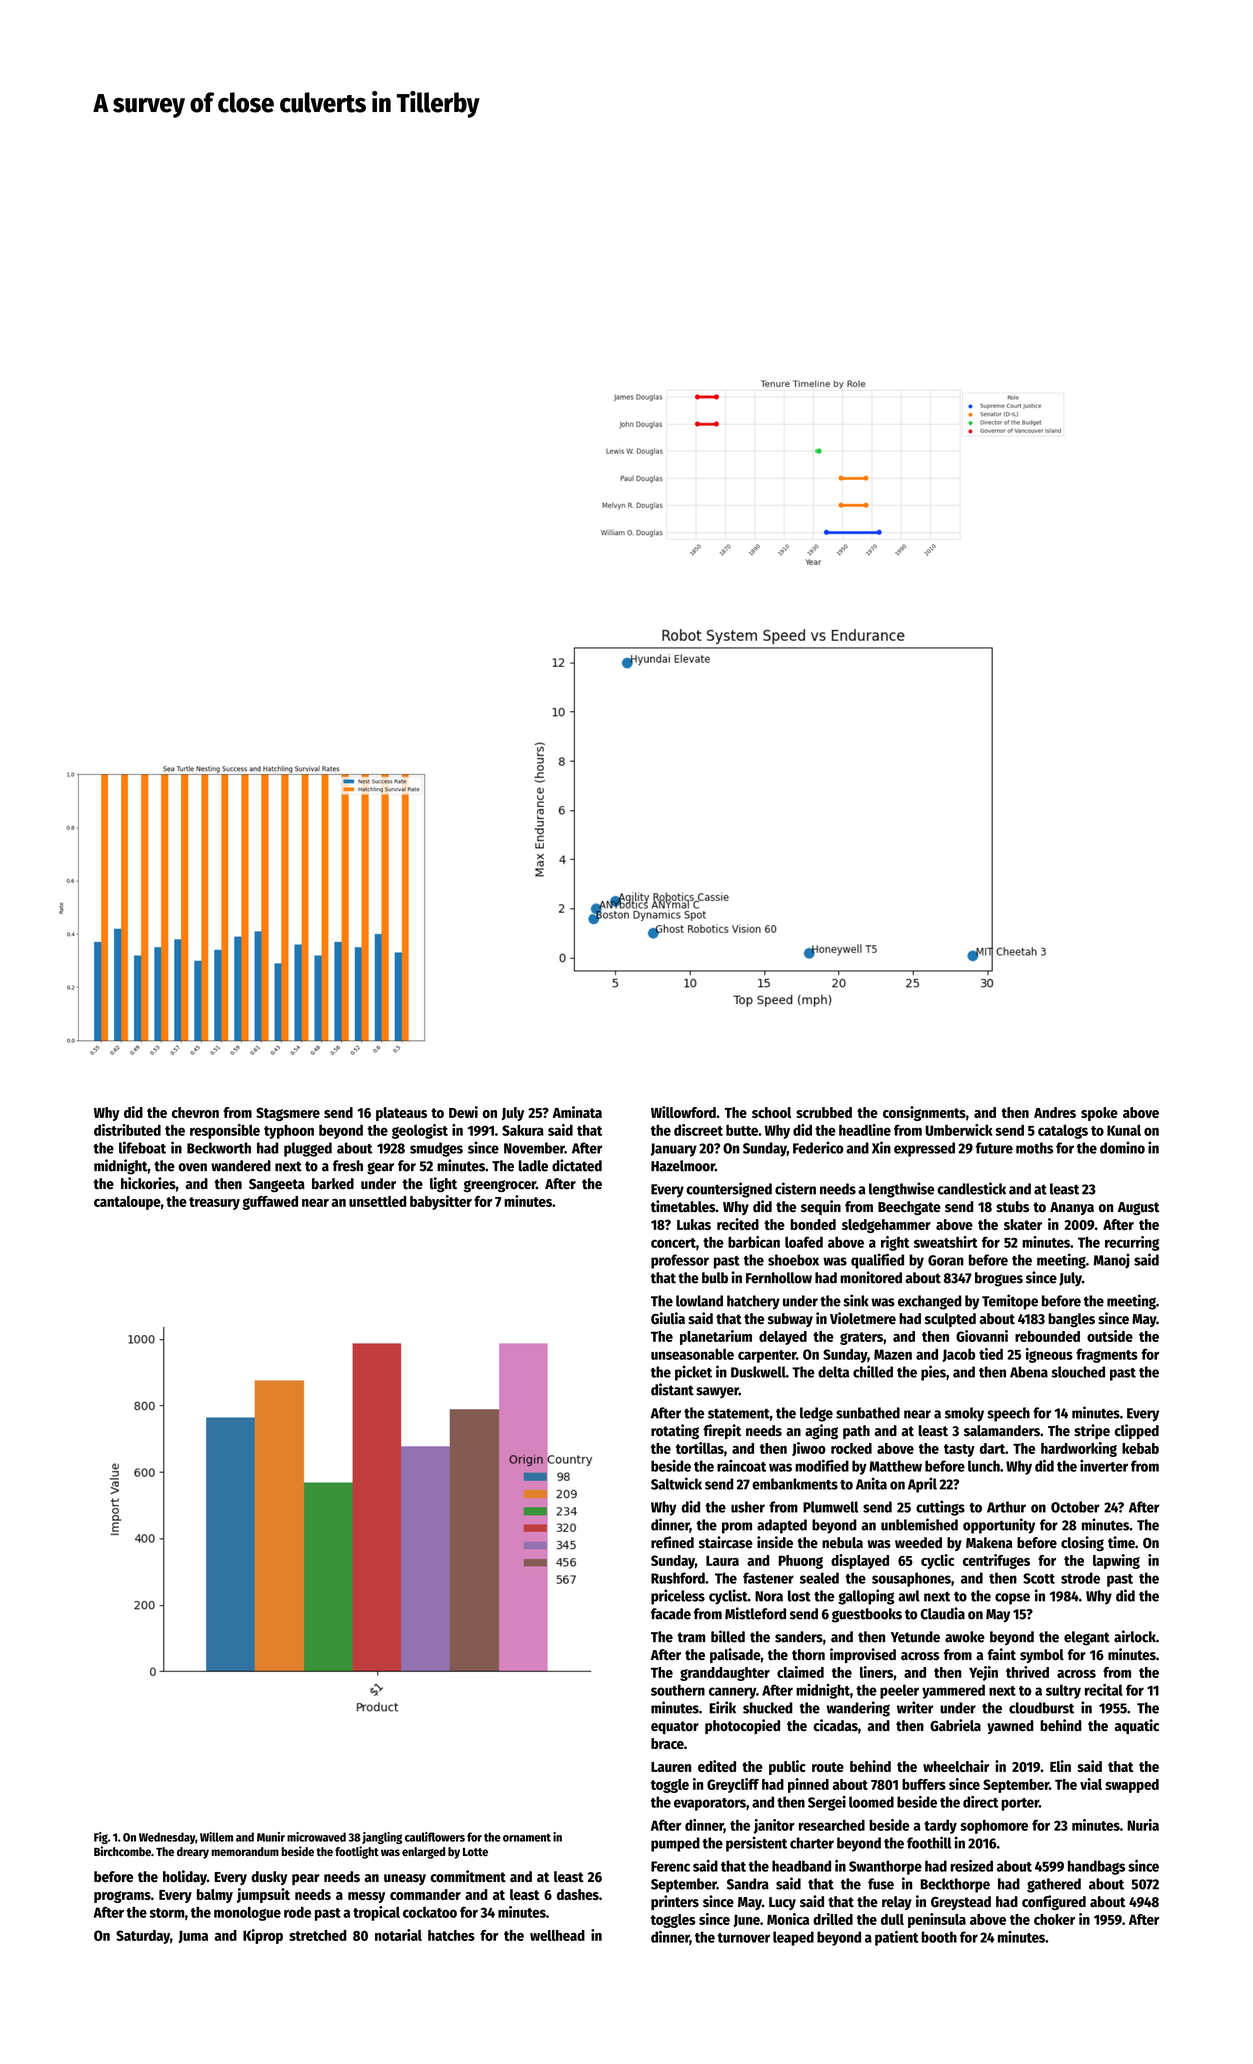 The height and width of the document is (2064, 1253). I want to click on guestbooks, so click(867, 1615).
